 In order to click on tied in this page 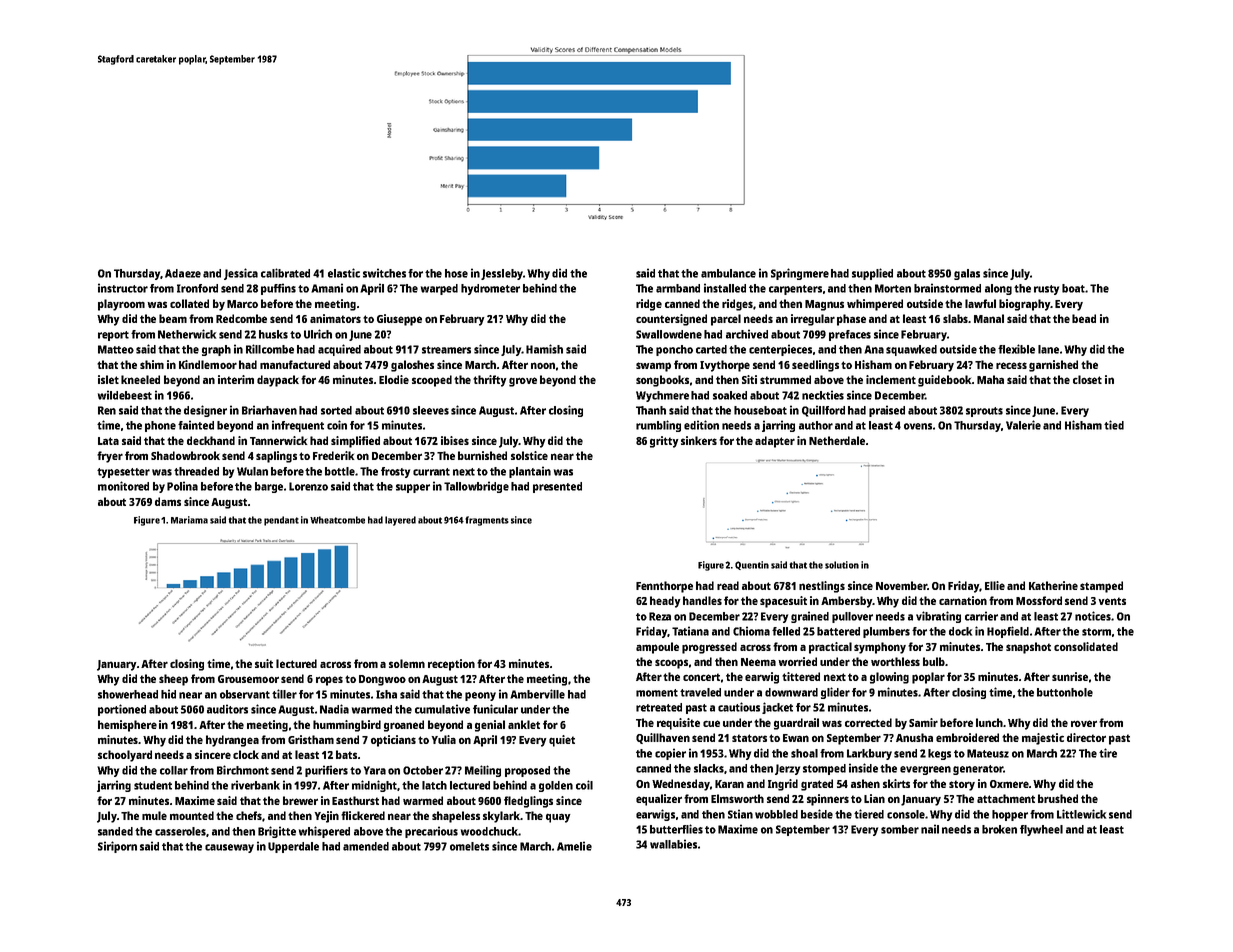, I will do `click(1114, 425)`.
